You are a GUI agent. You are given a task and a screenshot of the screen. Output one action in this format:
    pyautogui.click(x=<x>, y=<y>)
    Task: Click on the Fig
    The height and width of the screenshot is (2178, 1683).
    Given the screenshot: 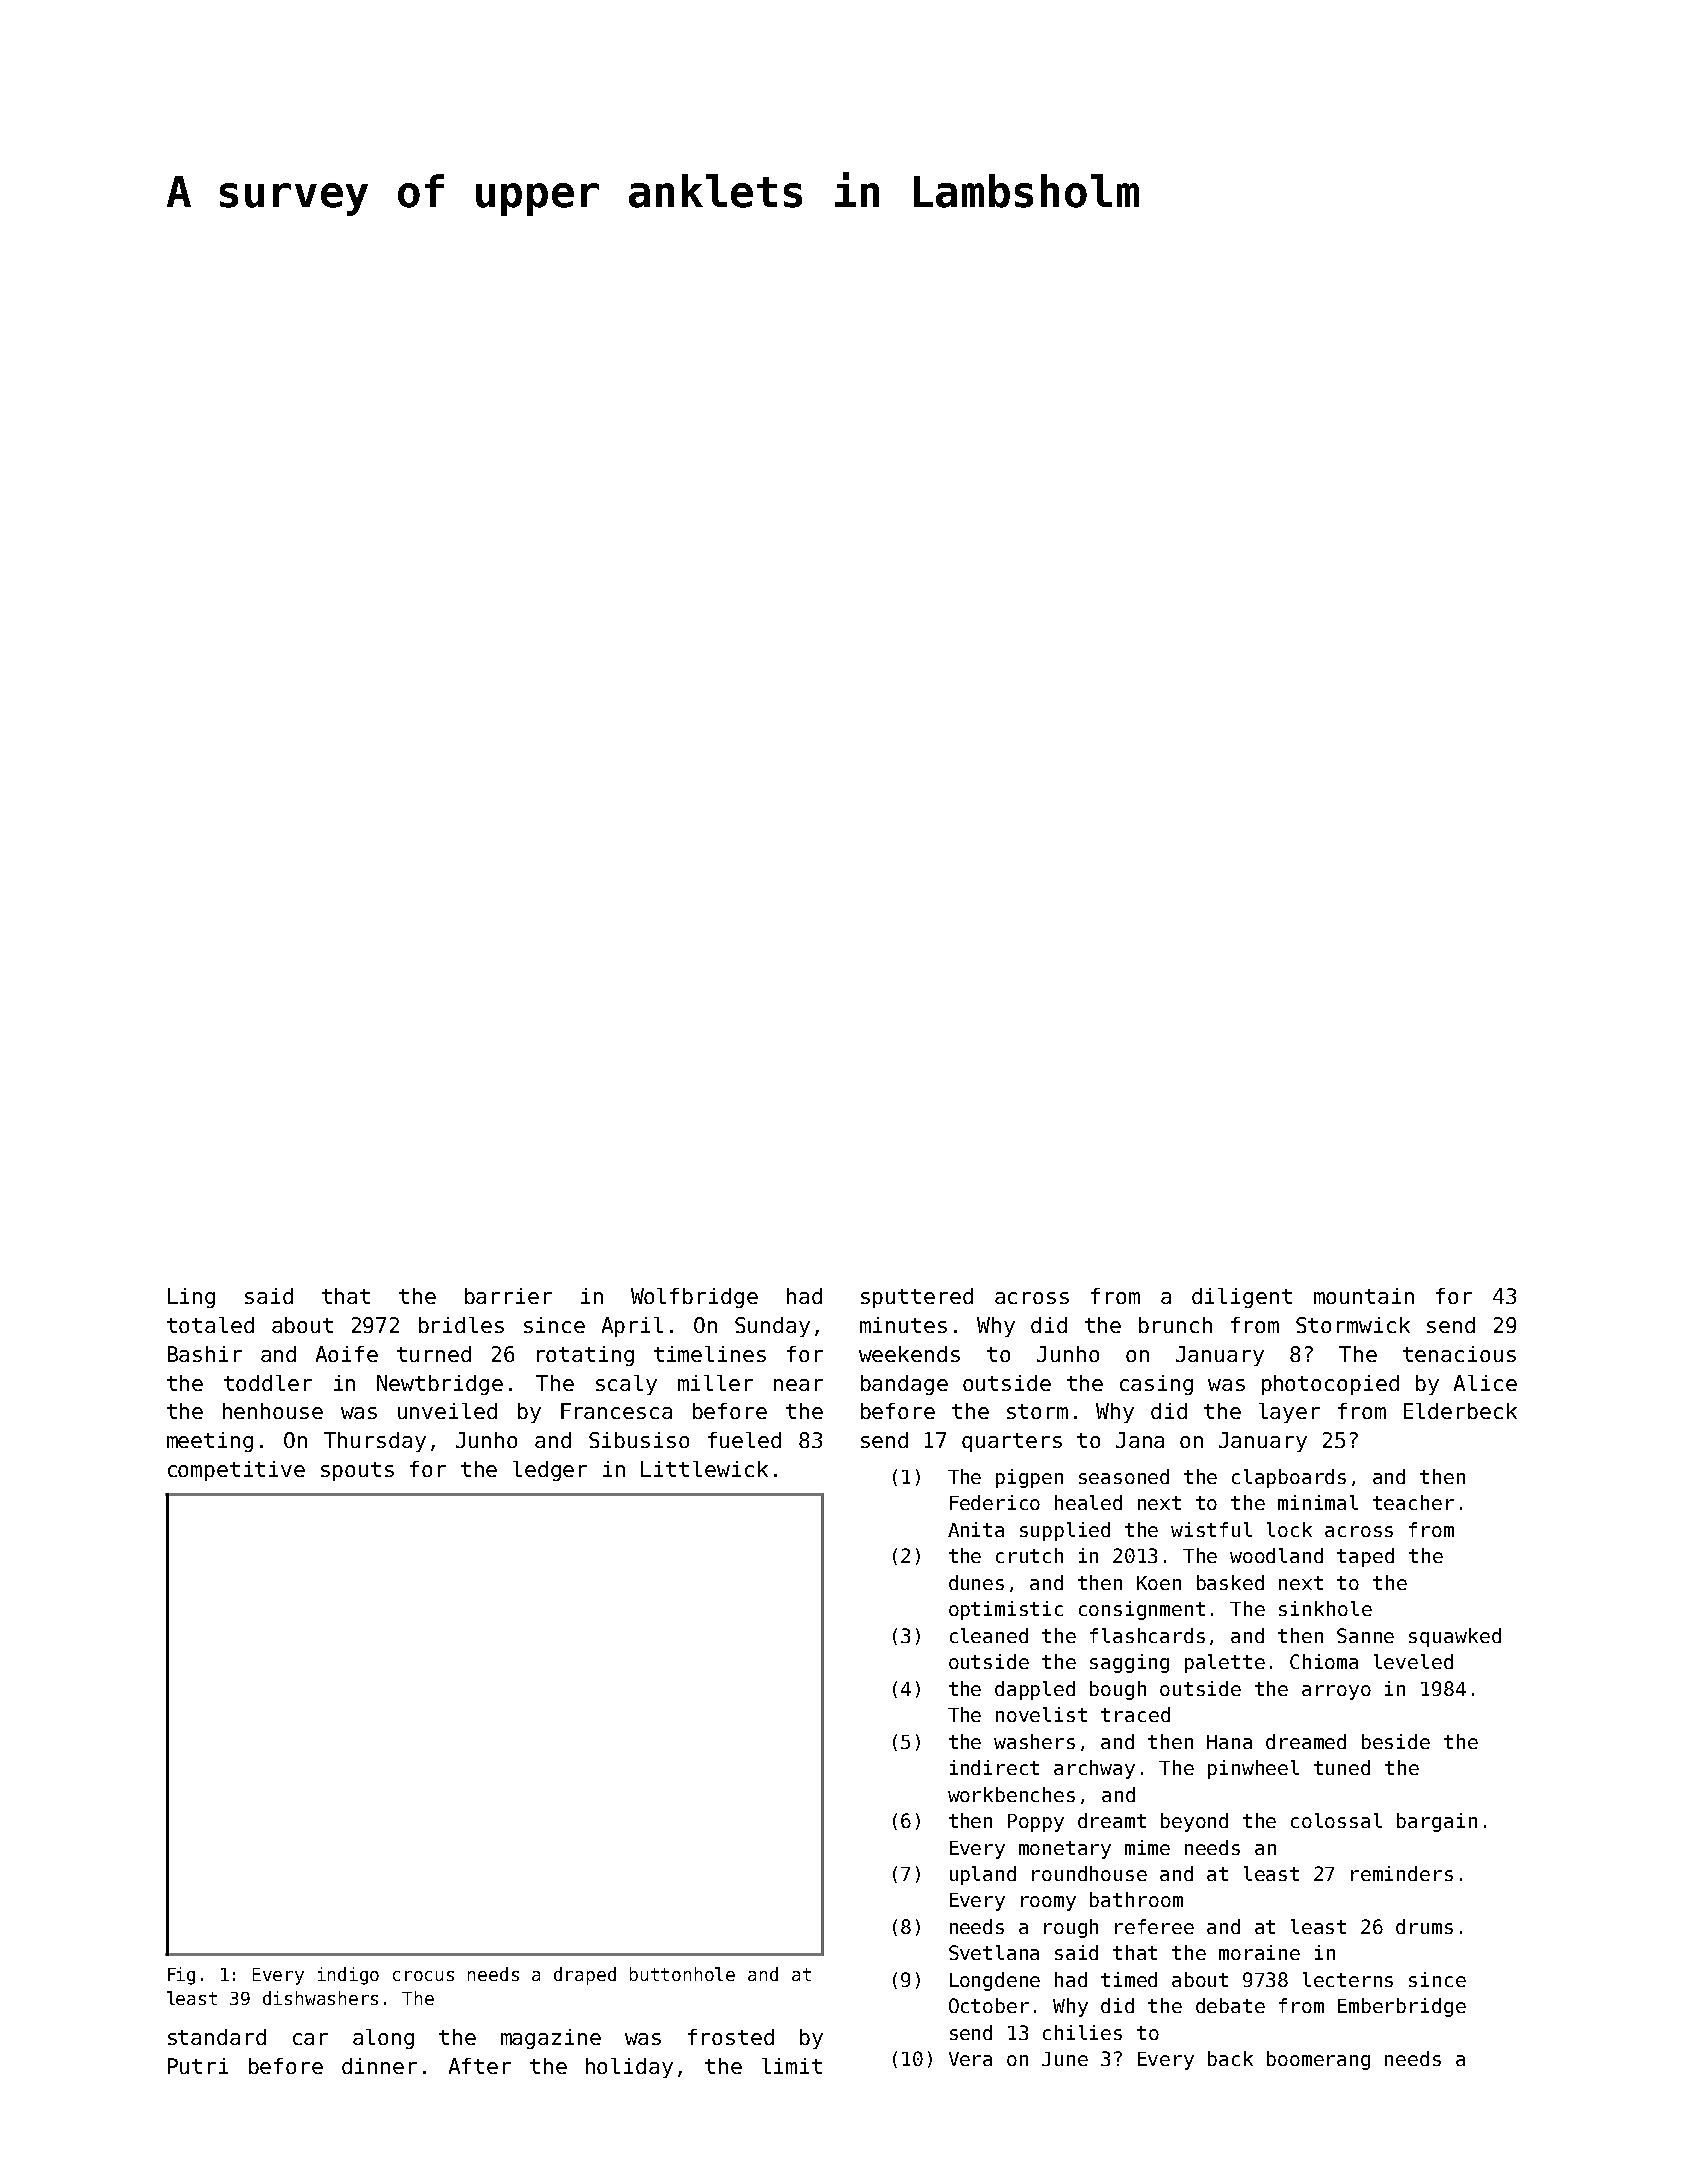 What is the action you would take?
    pyautogui.click(x=181, y=1976)
